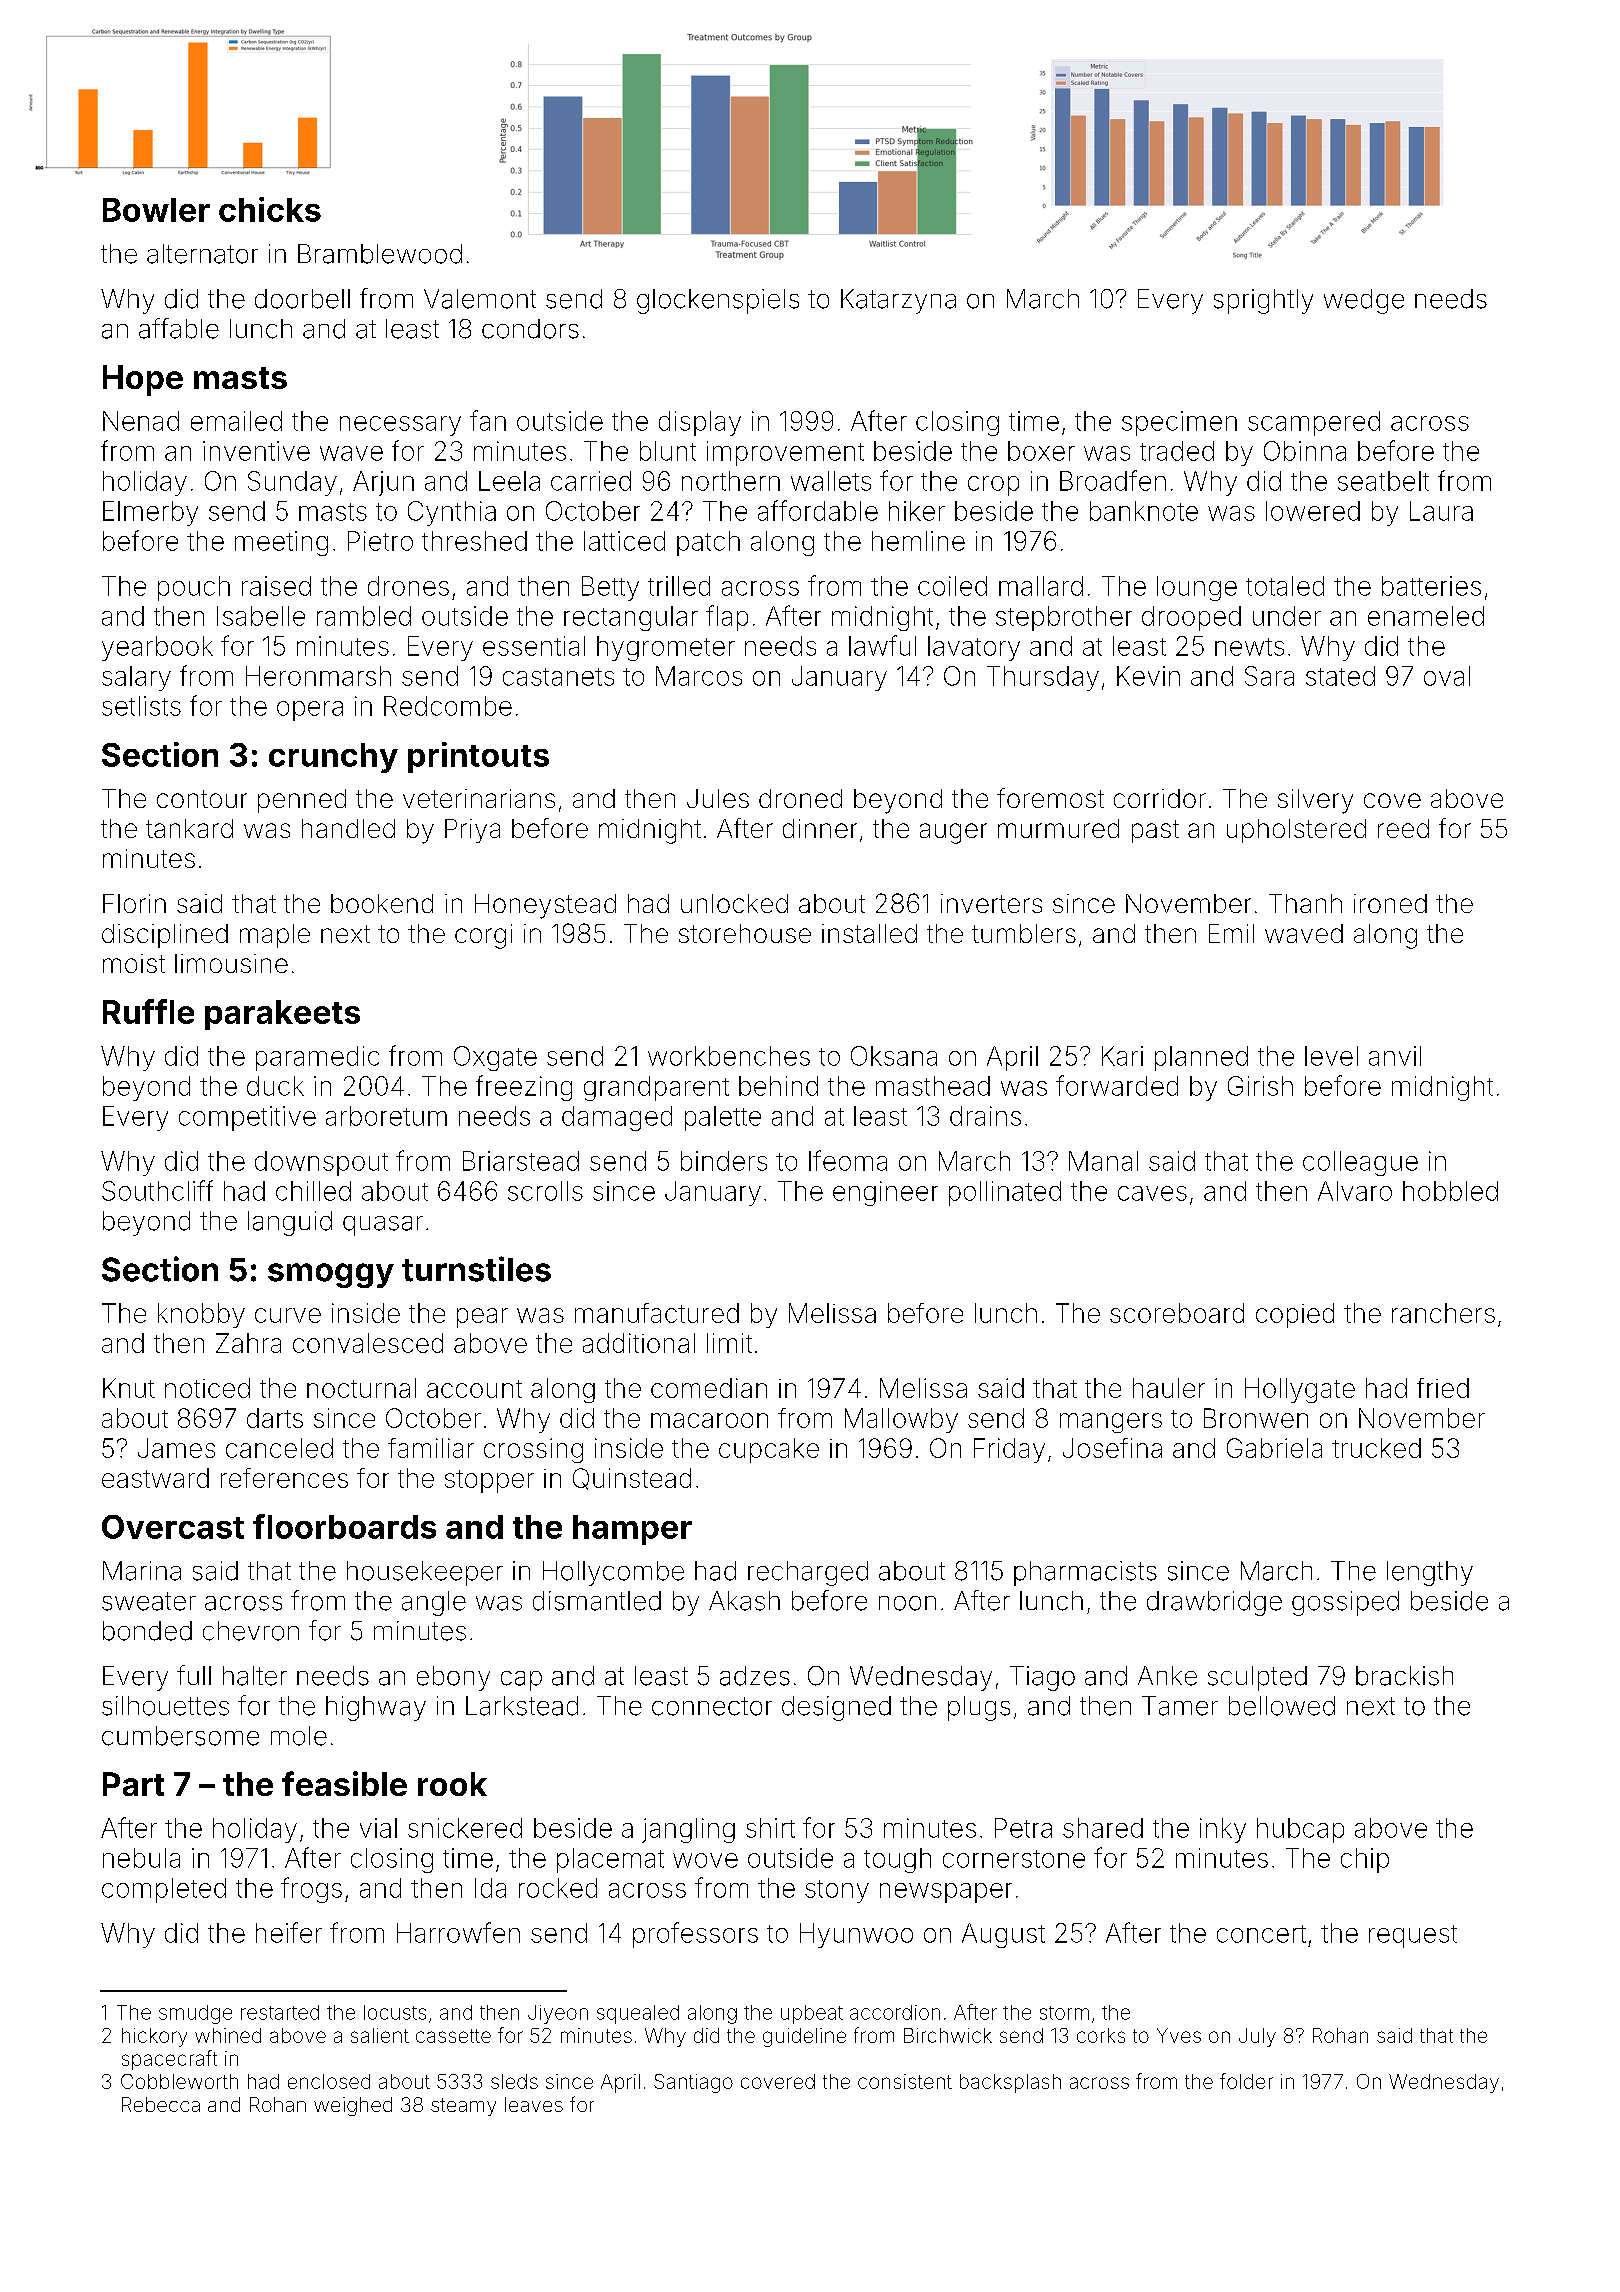  Describe the element at coordinates (380, 254) in the page. I see `Bramblewood` at that location.
